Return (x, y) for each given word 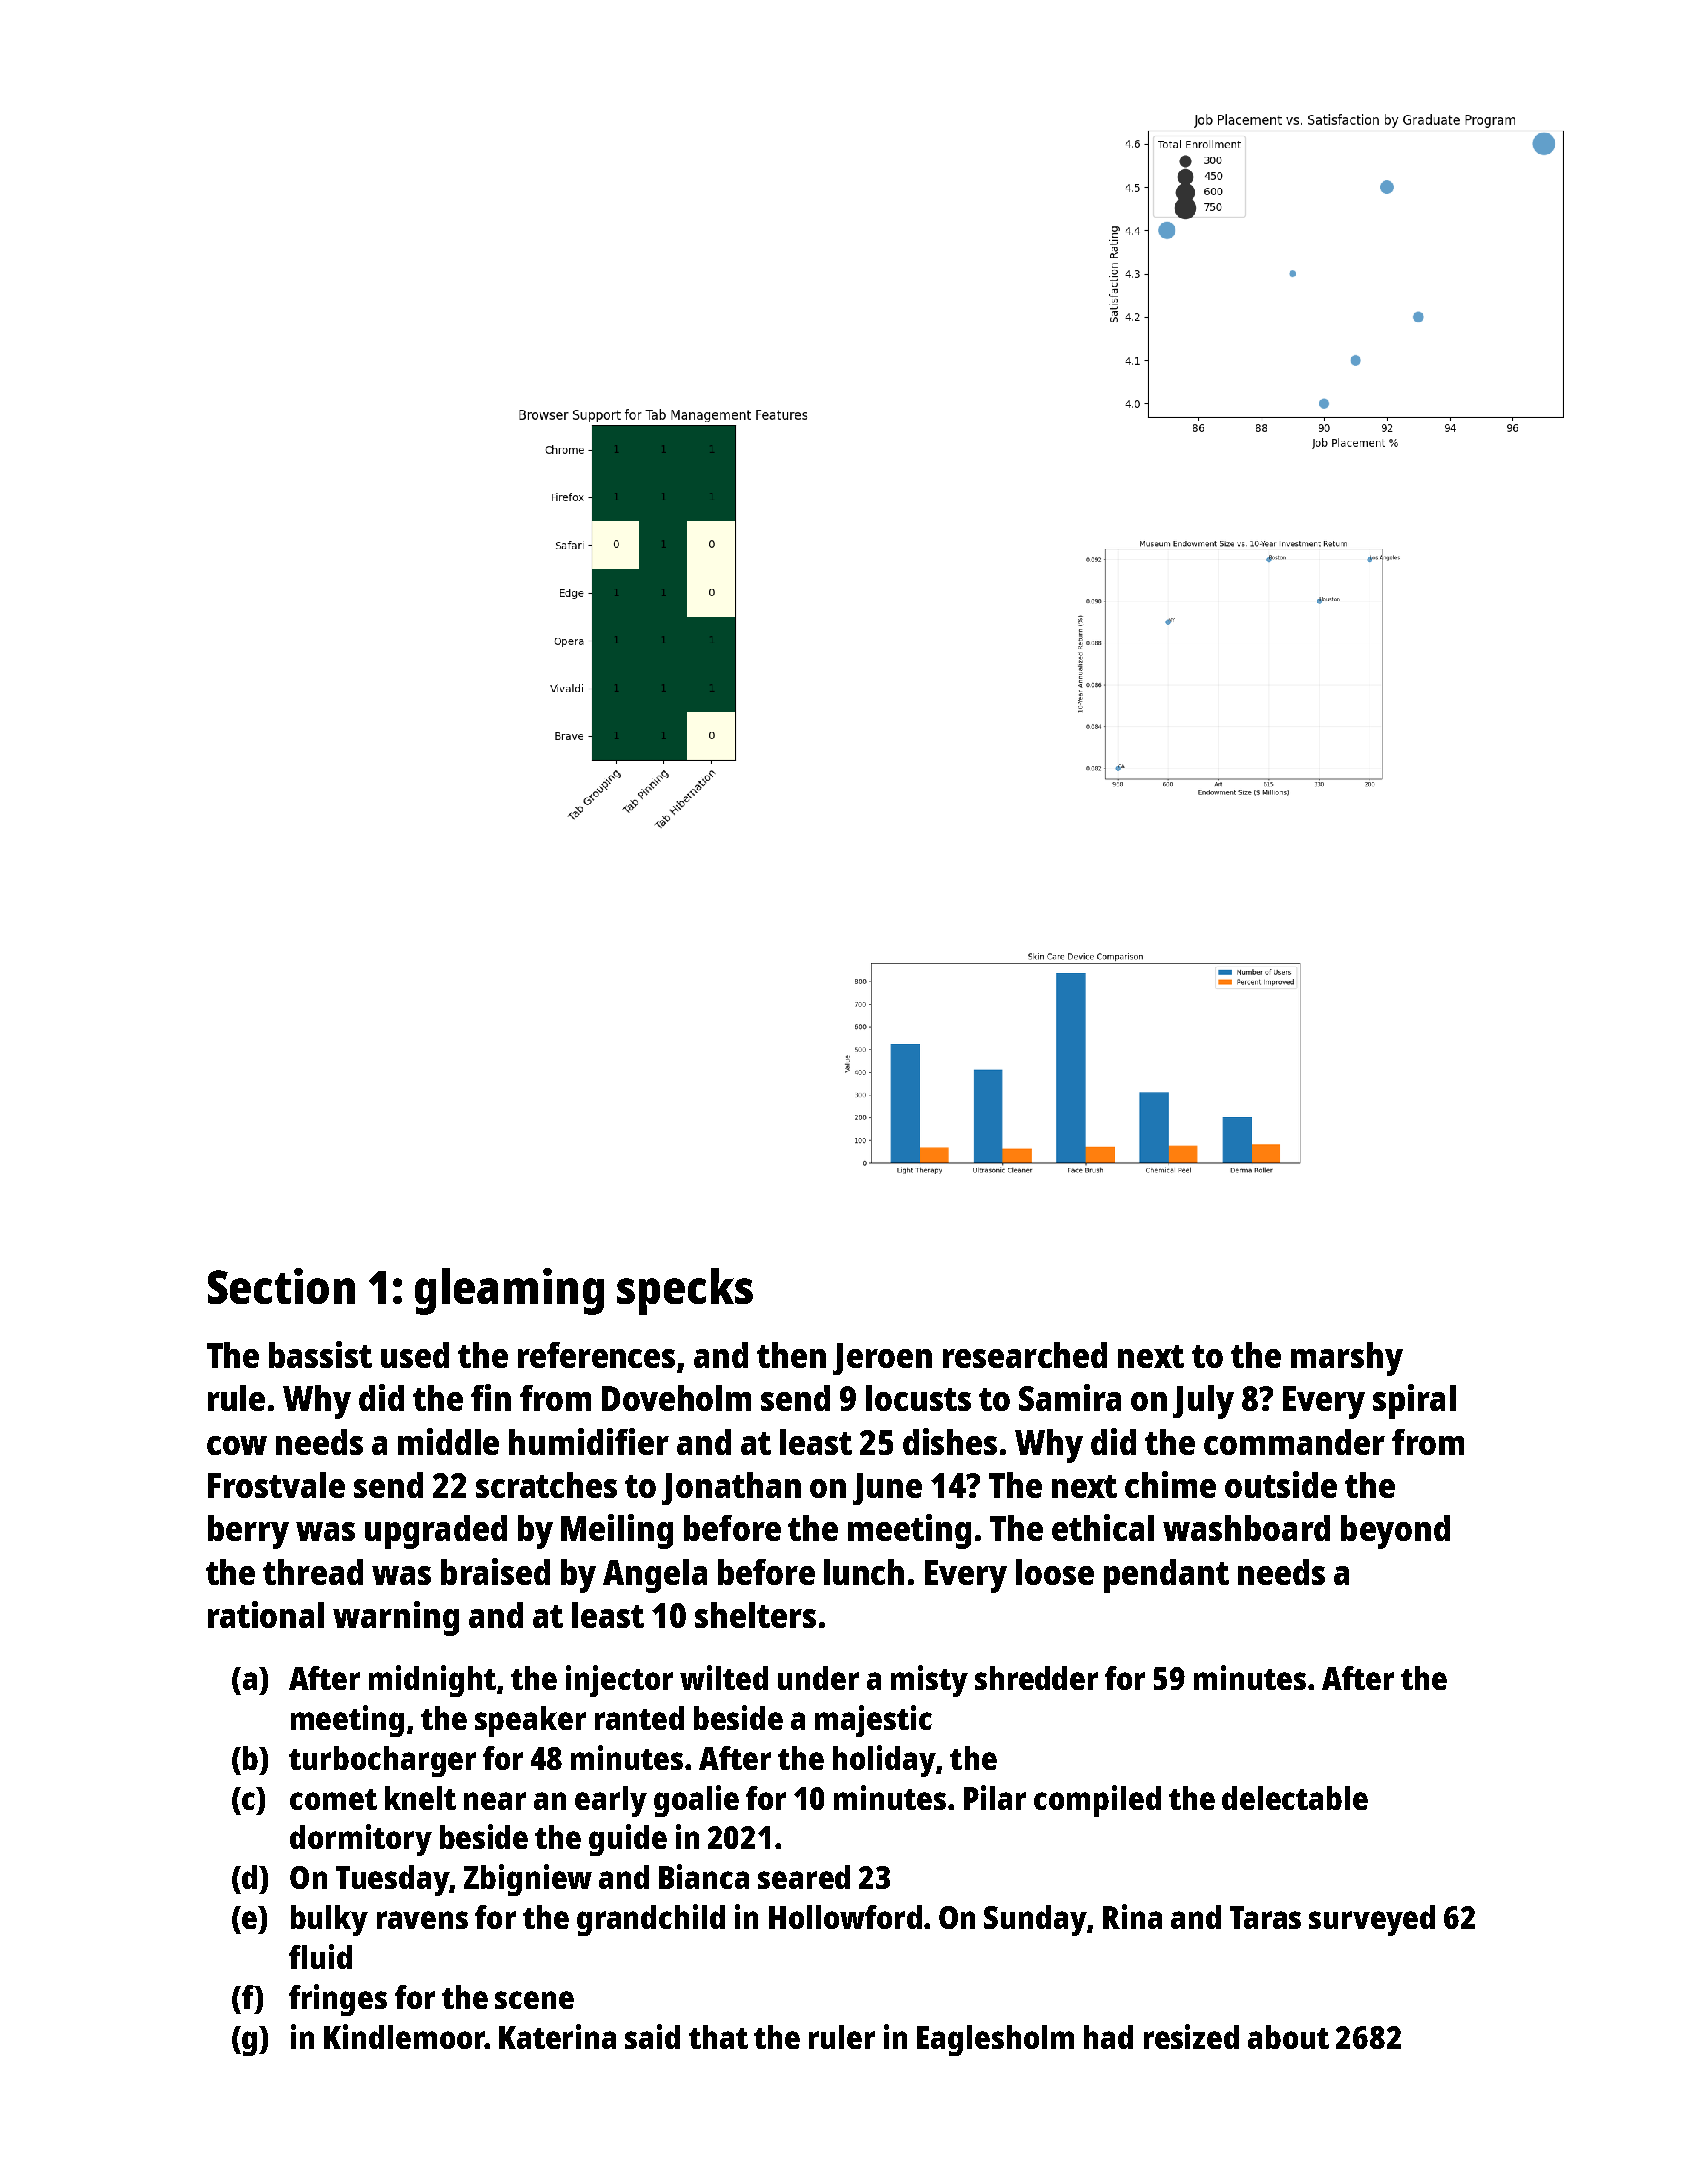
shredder (1036, 1678)
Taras (1265, 1917)
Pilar (995, 1797)
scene (534, 2000)
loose (1055, 1572)
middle (448, 1441)
